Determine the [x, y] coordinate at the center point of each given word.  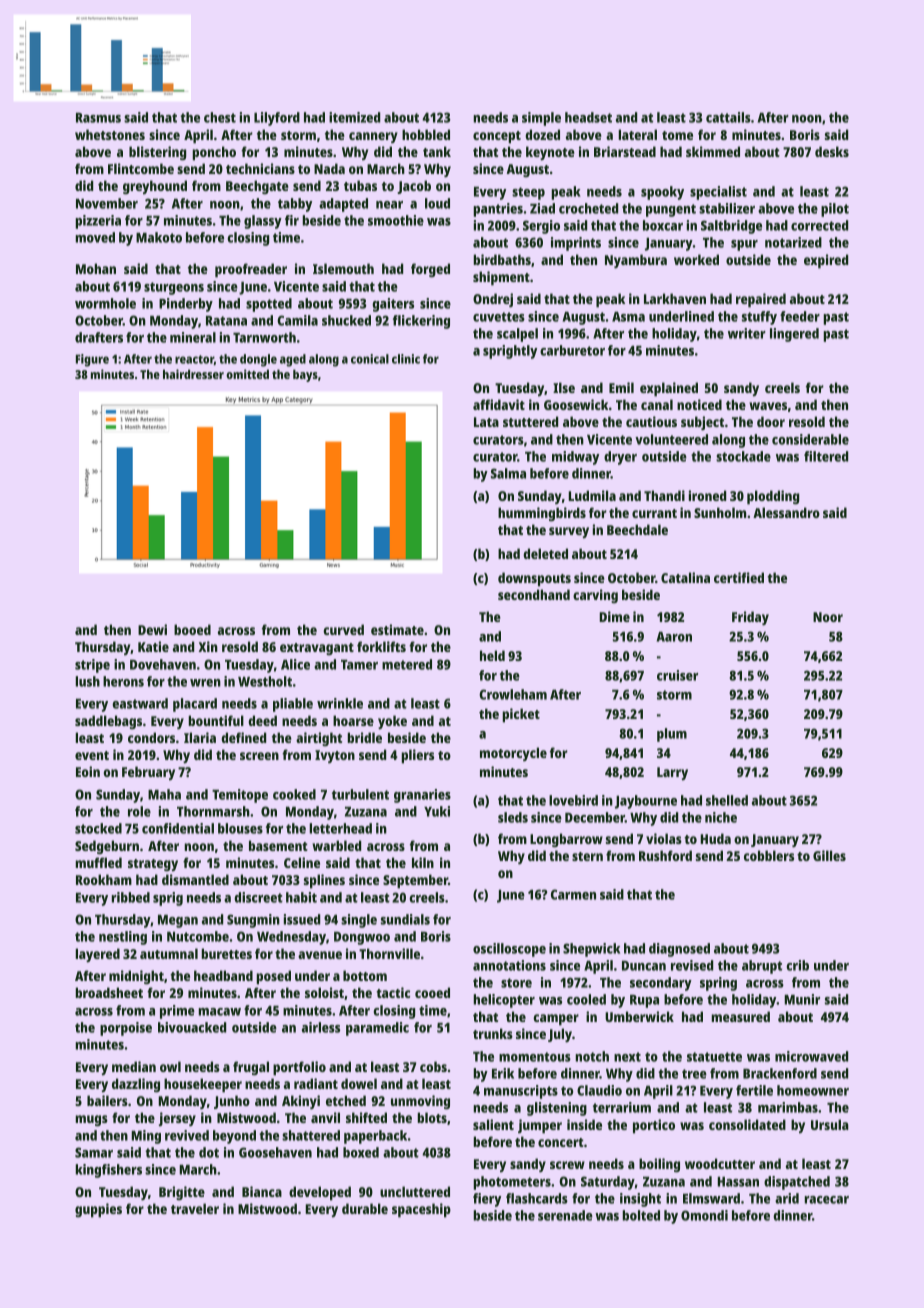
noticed [699, 404]
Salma [508, 473]
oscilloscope [509, 950]
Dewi [152, 629]
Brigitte [182, 1193]
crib [797, 965]
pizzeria [98, 222]
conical [370, 359]
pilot [835, 210]
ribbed [131, 897]
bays [305, 375]
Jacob [414, 187]
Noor [828, 617]
